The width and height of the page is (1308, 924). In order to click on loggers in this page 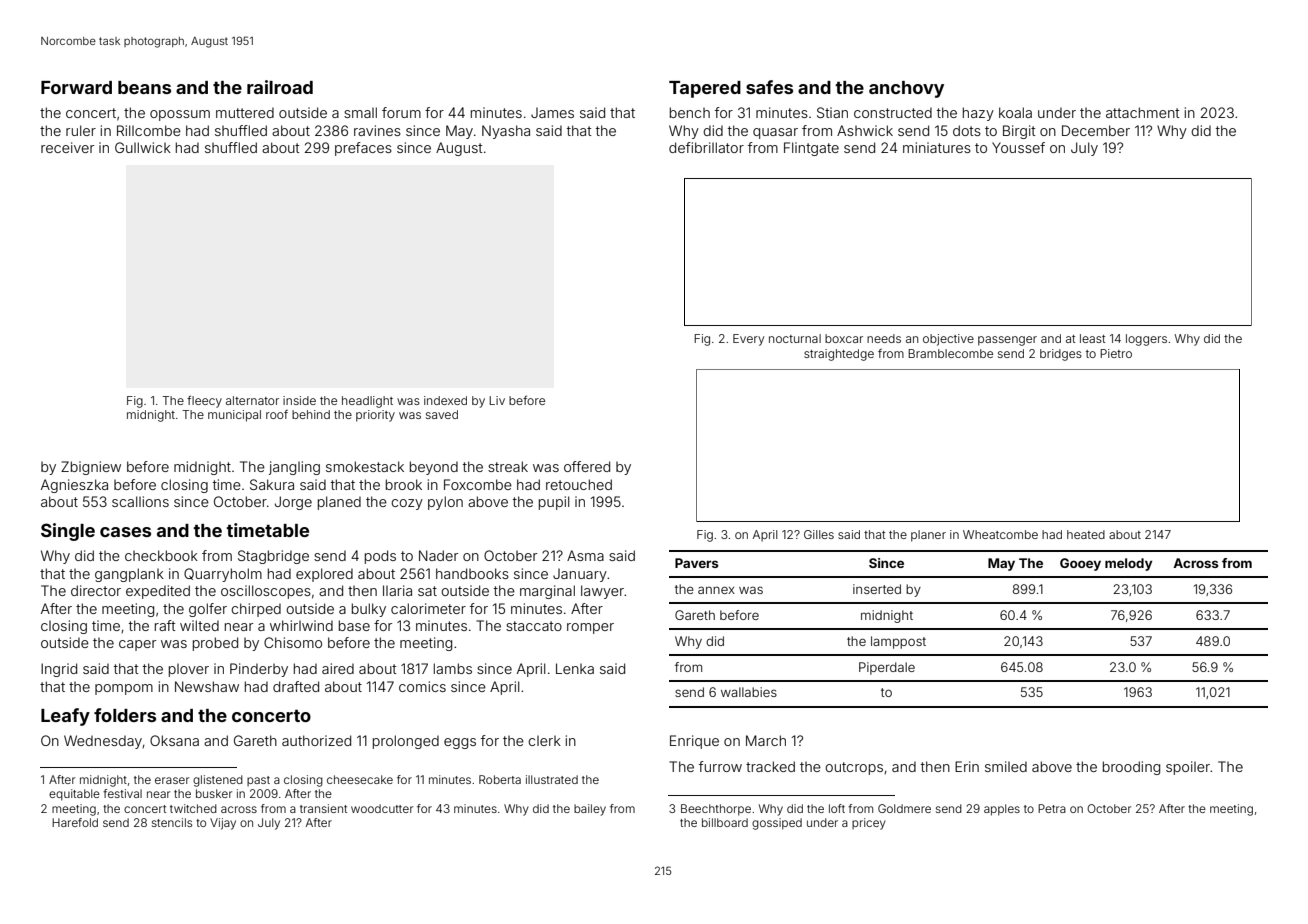, I will do `click(1146, 340)`.
